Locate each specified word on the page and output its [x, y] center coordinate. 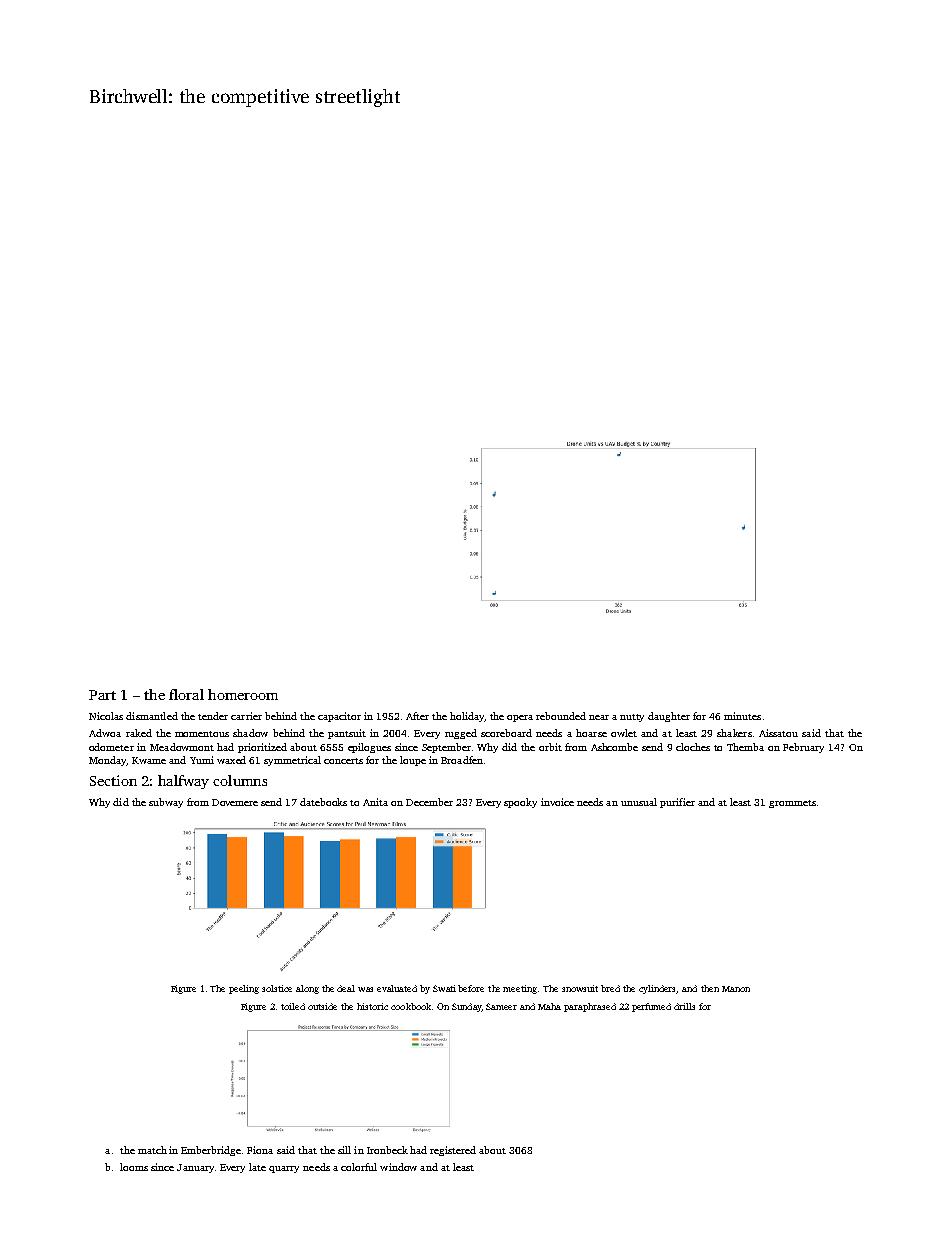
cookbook [411, 1006]
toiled [293, 1006]
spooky [520, 803]
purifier [677, 803]
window [398, 1167]
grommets [792, 804]
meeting [520, 989]
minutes [742, 716]
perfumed [651, 1007]
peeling [244, 989]
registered [453, 1151]
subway [166, 803]
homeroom [243, 694]
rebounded [561, 716]
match [152, 1150]
